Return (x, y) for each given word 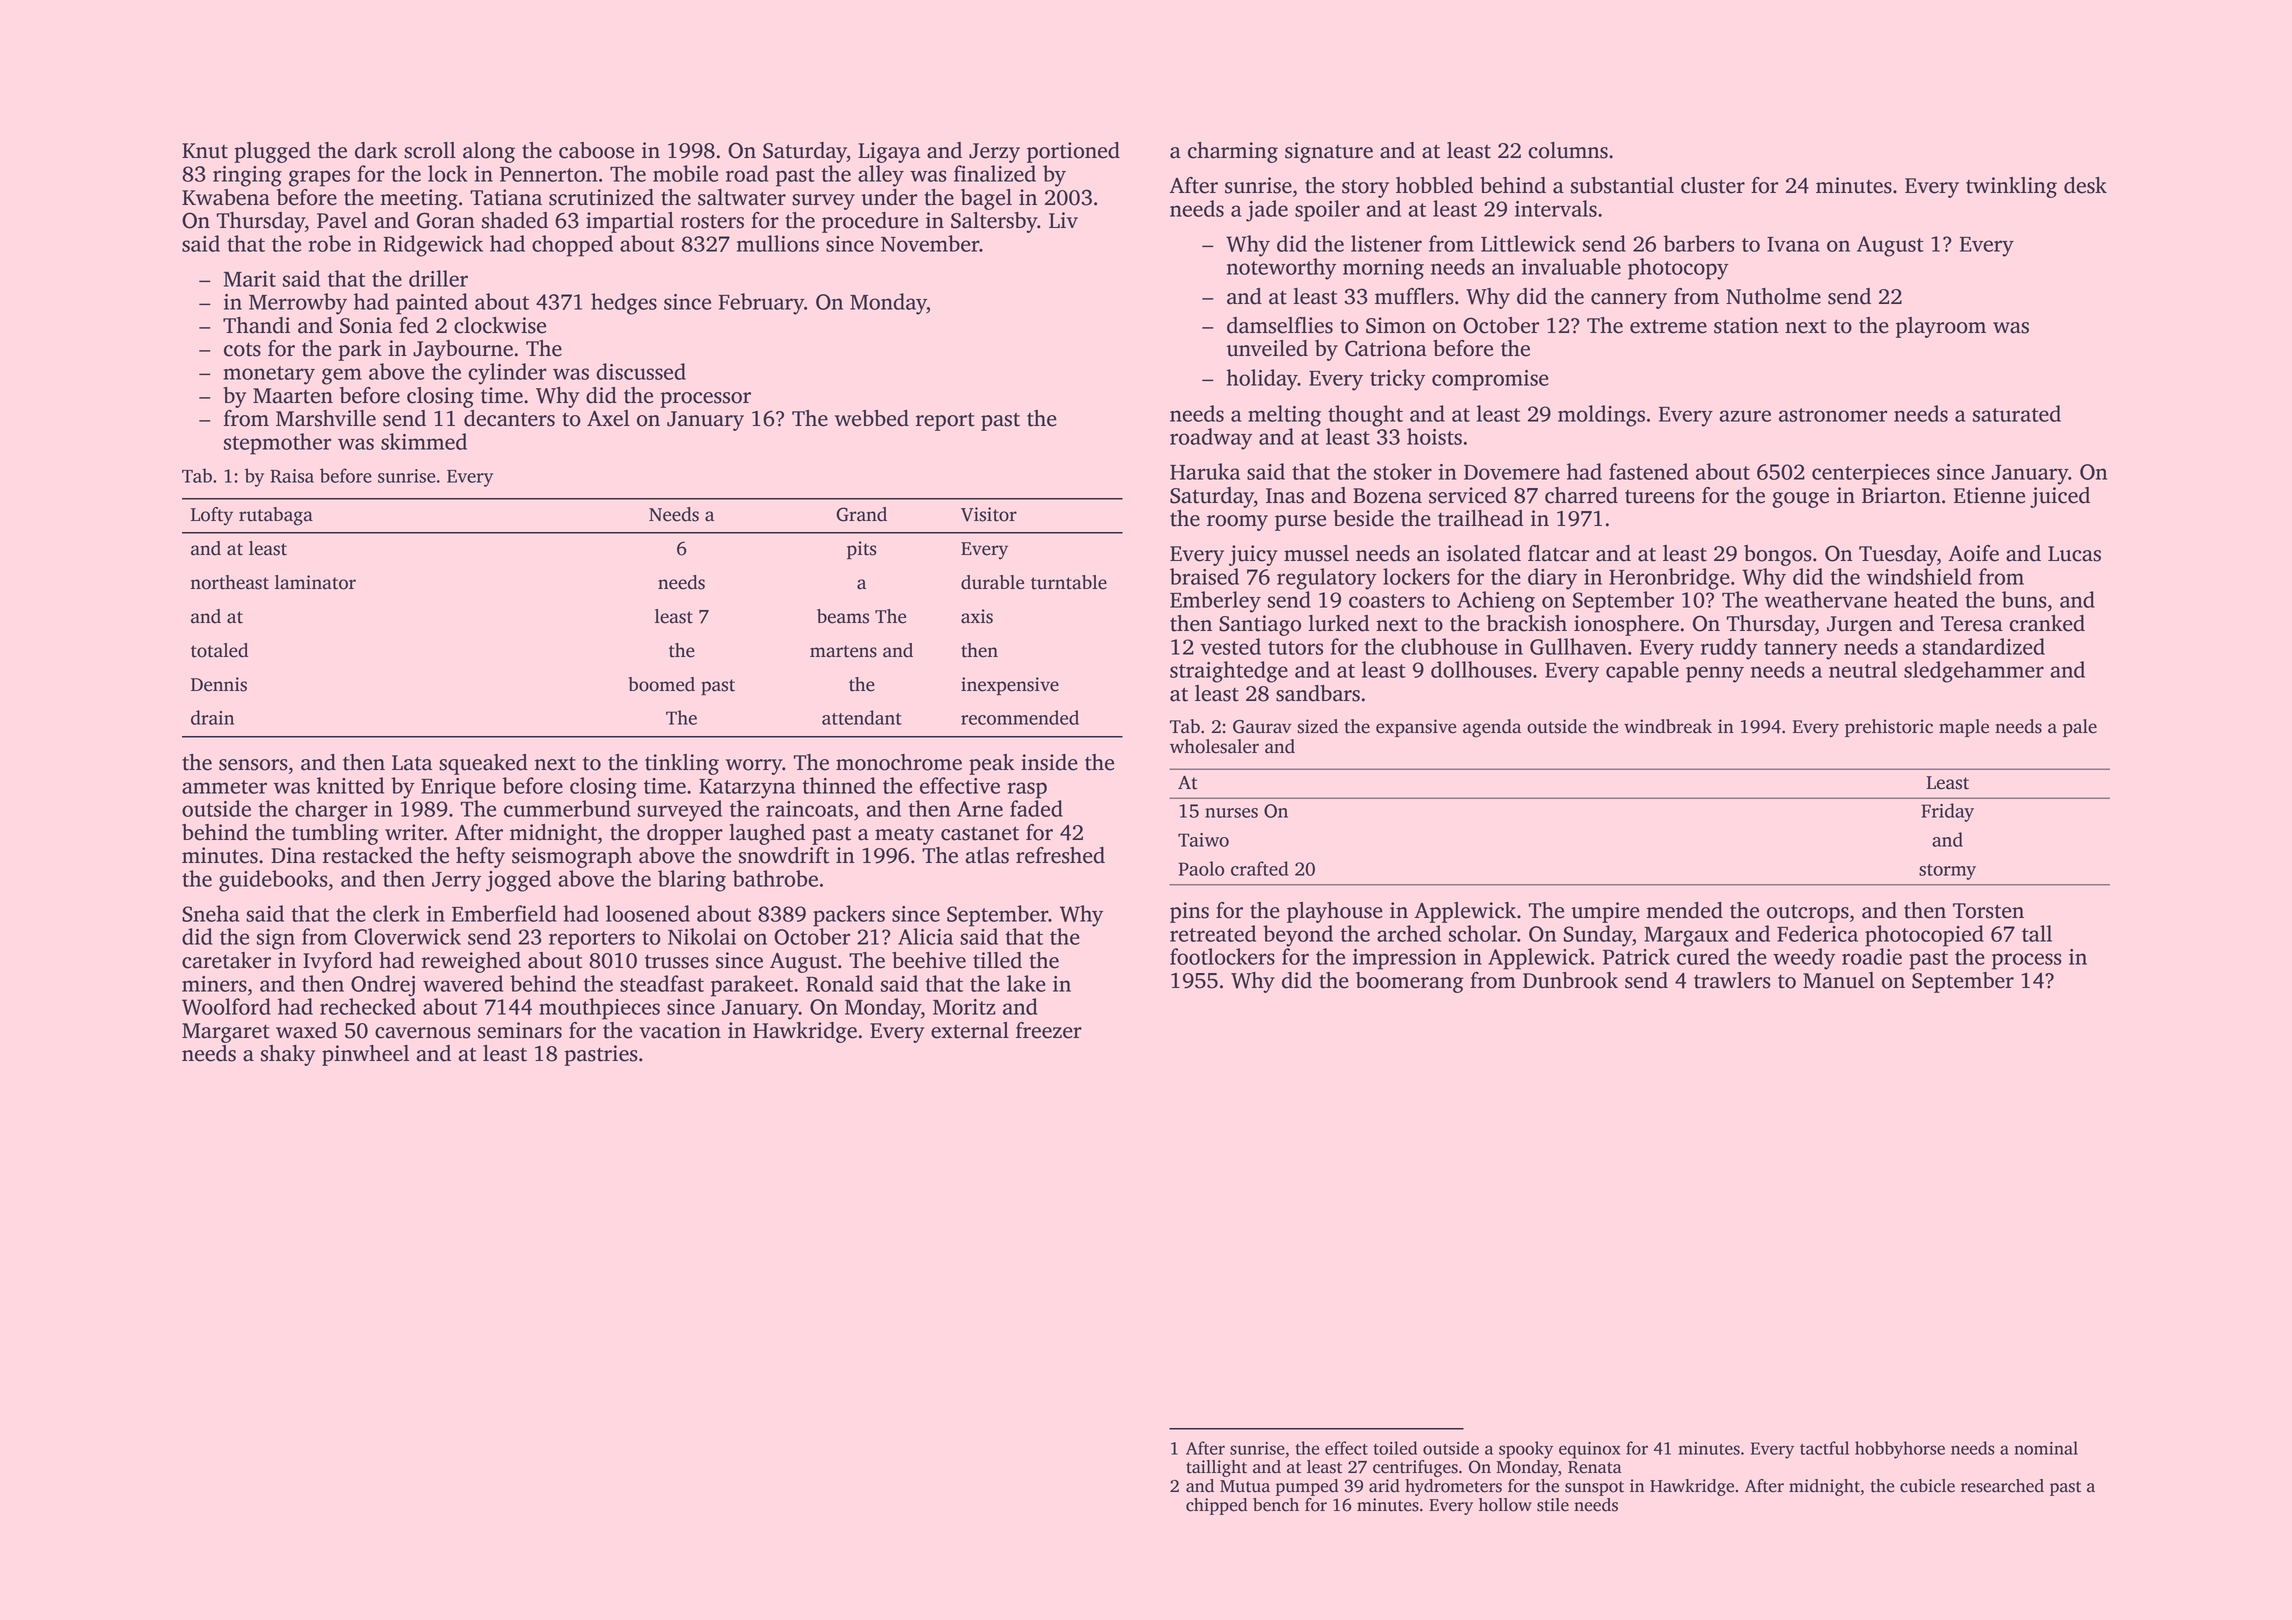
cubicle (1927, 1486)
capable (1642, 672)
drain (212, 717)
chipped (1216, 1506)
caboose (596, 150)
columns (1568, 150)
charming (1233, 152)
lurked (1338, 623)
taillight (1216, 1468)
